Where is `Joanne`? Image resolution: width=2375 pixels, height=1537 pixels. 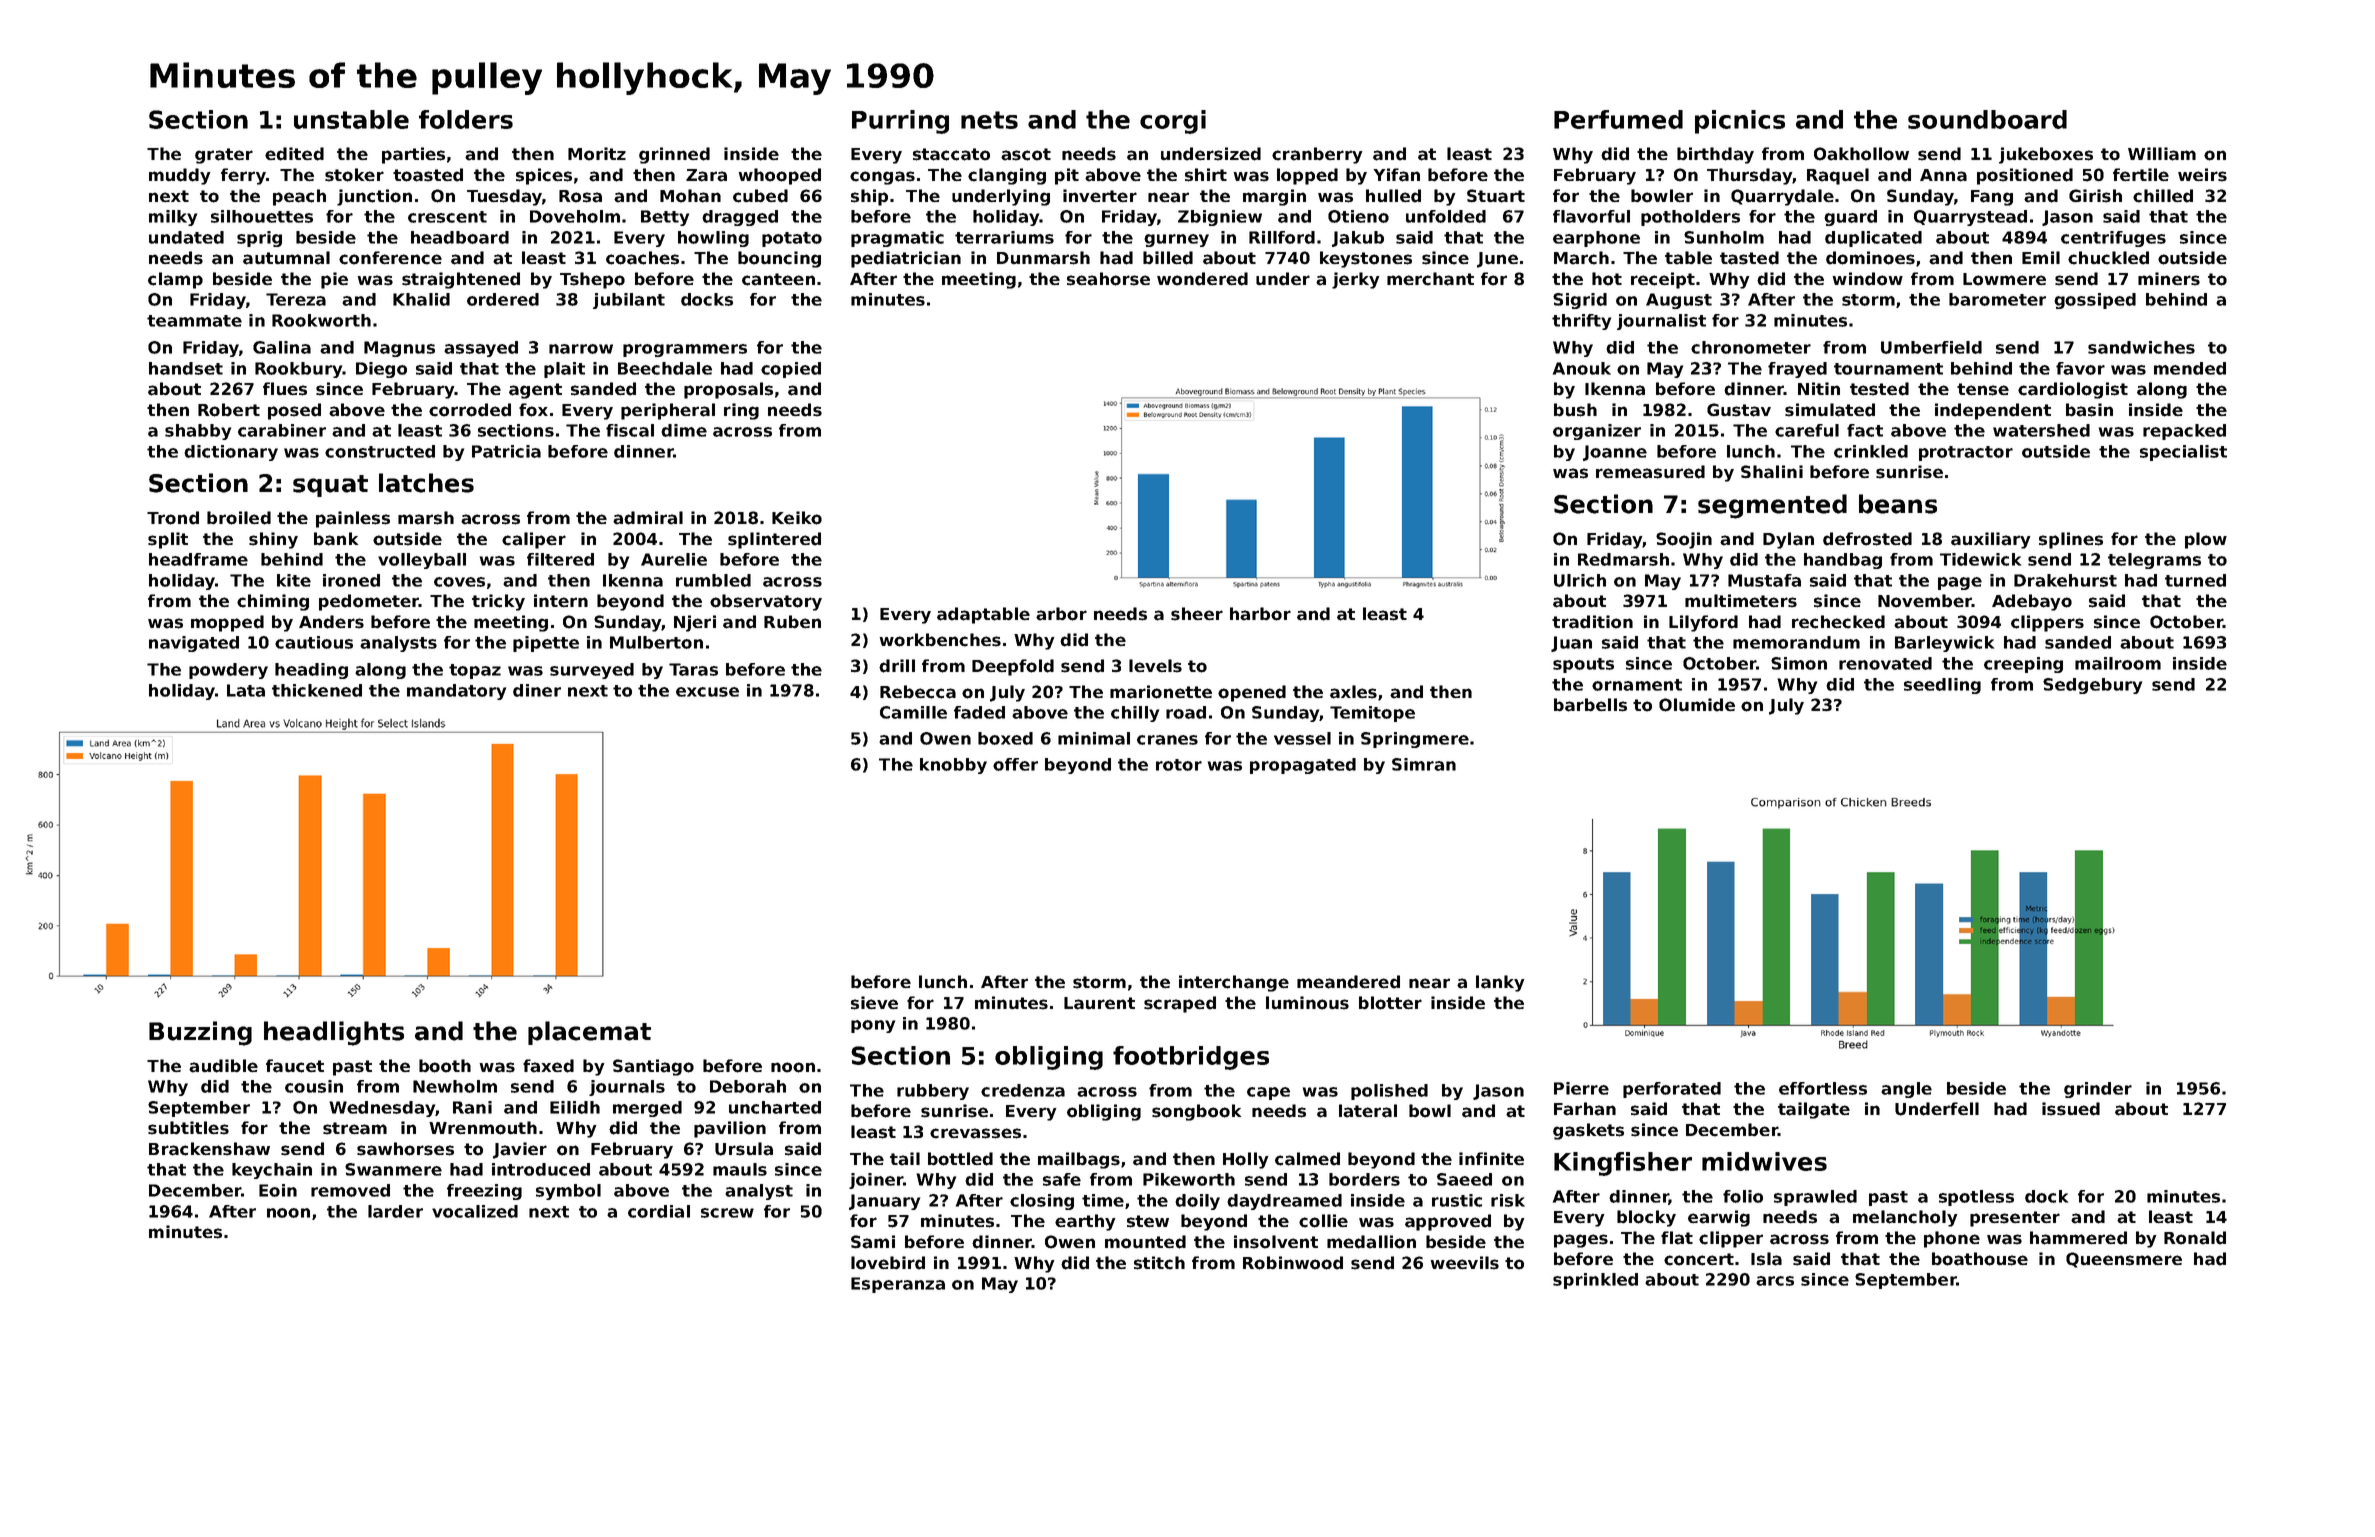
Joanne is located at coordinates (1615, 453).
